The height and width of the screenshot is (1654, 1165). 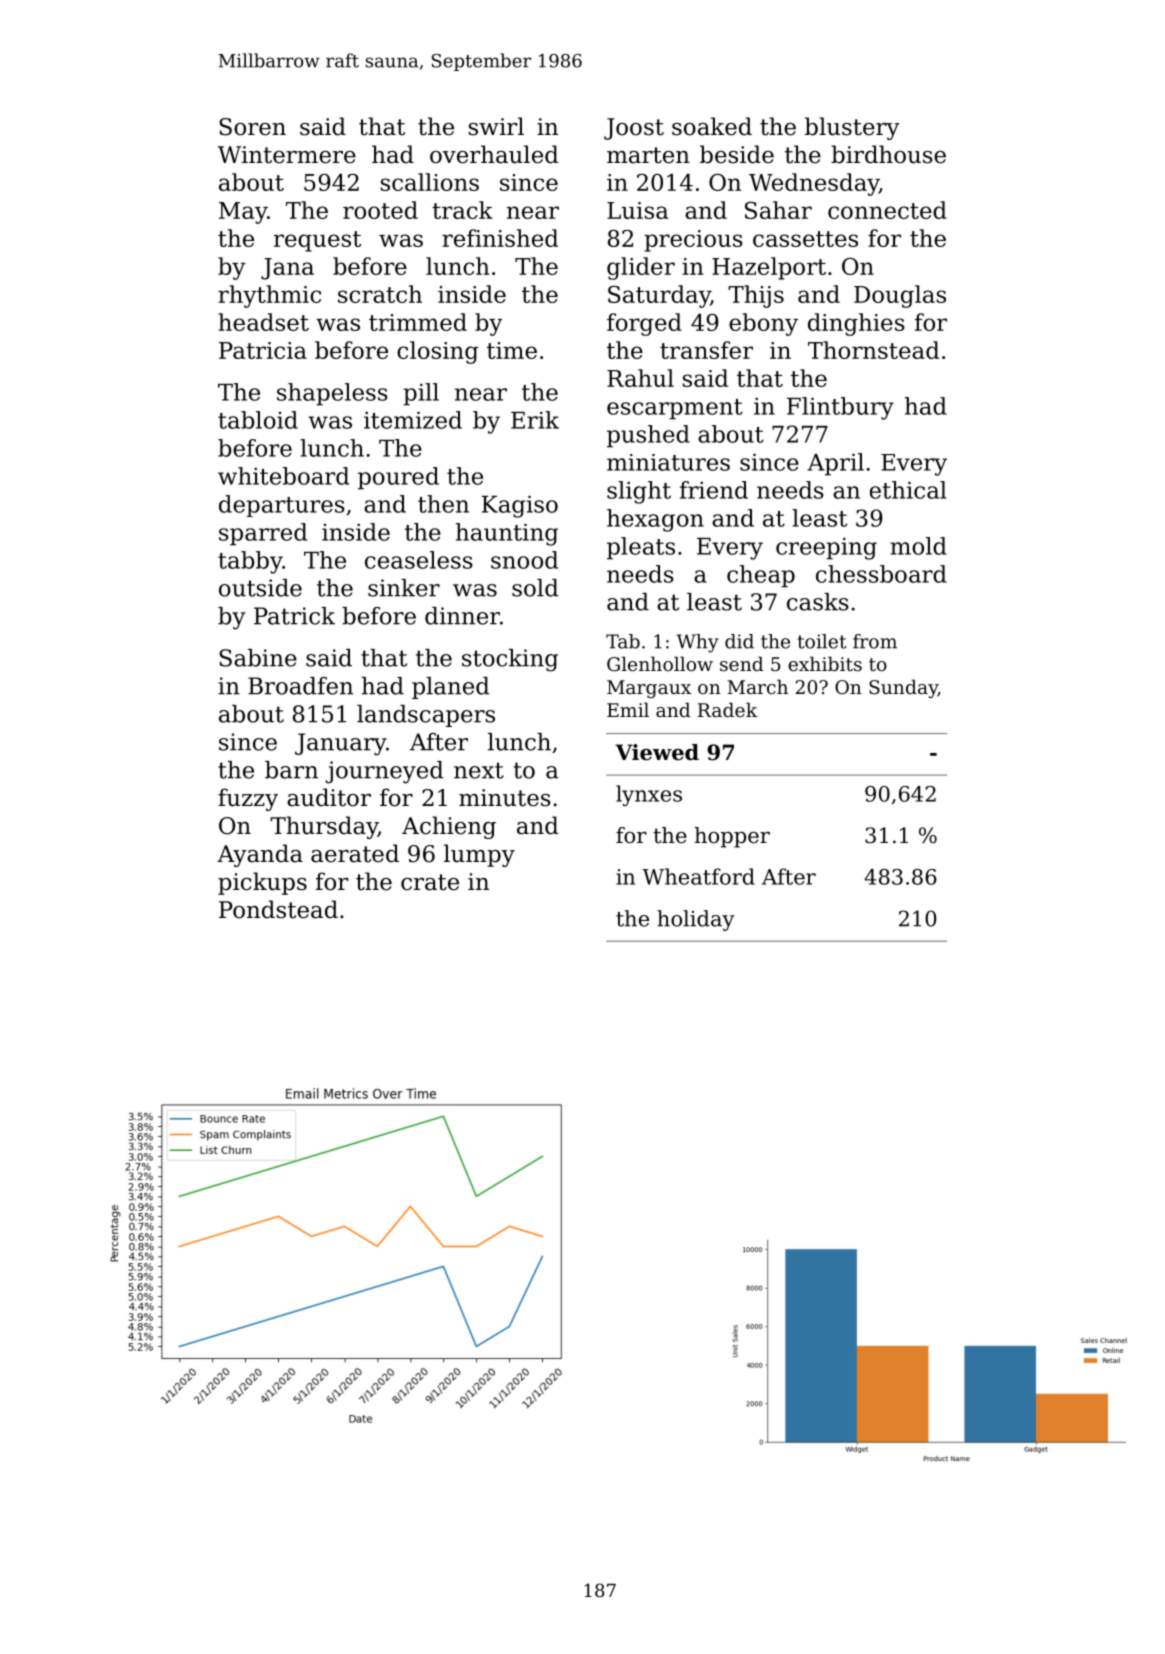 What do you see at coordinates (419, 560) in the screenshot?
I see `ceaseless` at bounding box center [419, 560].
